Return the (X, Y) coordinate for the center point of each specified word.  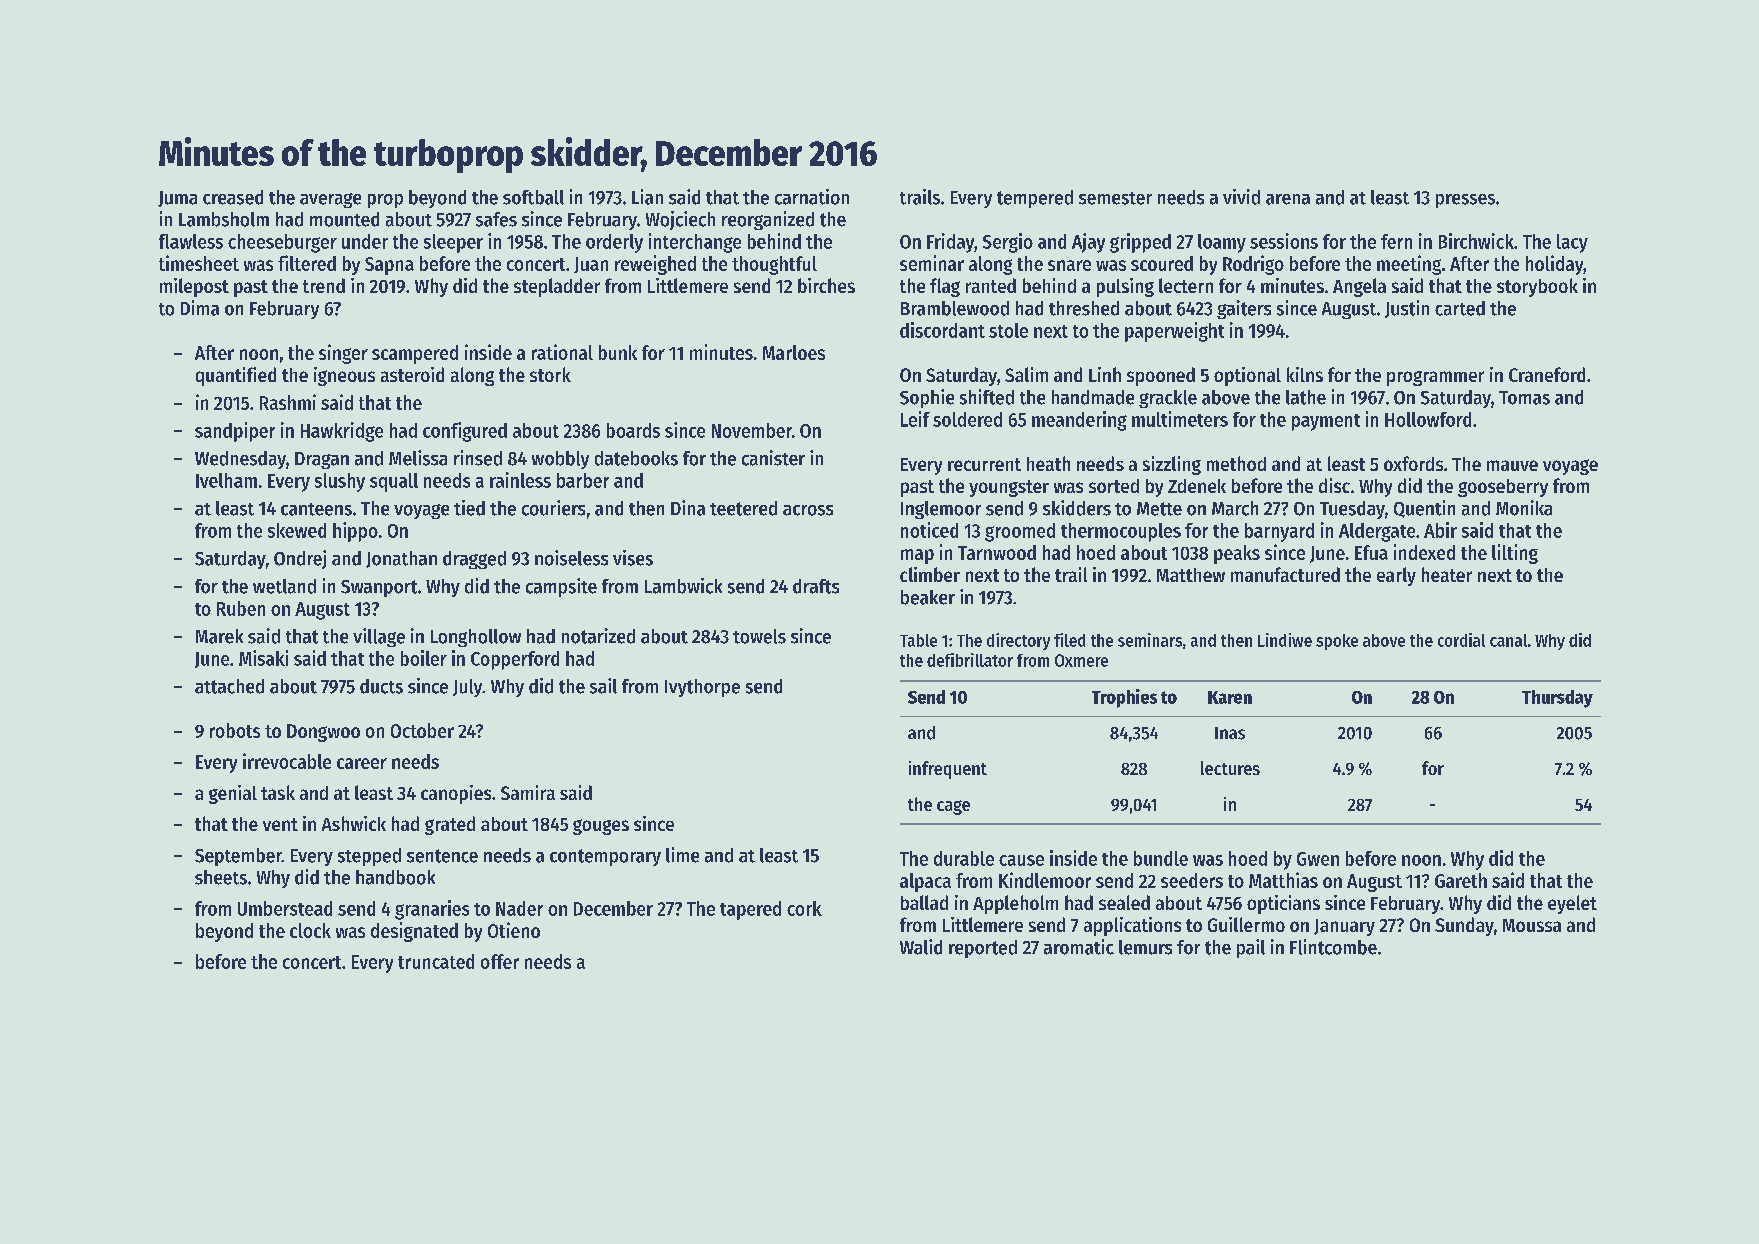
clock (310, 930)
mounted (344, 219)
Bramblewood (955, 308)
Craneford (1547, 374)
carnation (812, 197)
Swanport (379, 588)
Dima (200, 308)
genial (233, 794)
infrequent (948, 770)
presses (1465, 201)
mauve (1512, 465)
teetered (743, 508)
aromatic (1079, 947)
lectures (1230, 768)
